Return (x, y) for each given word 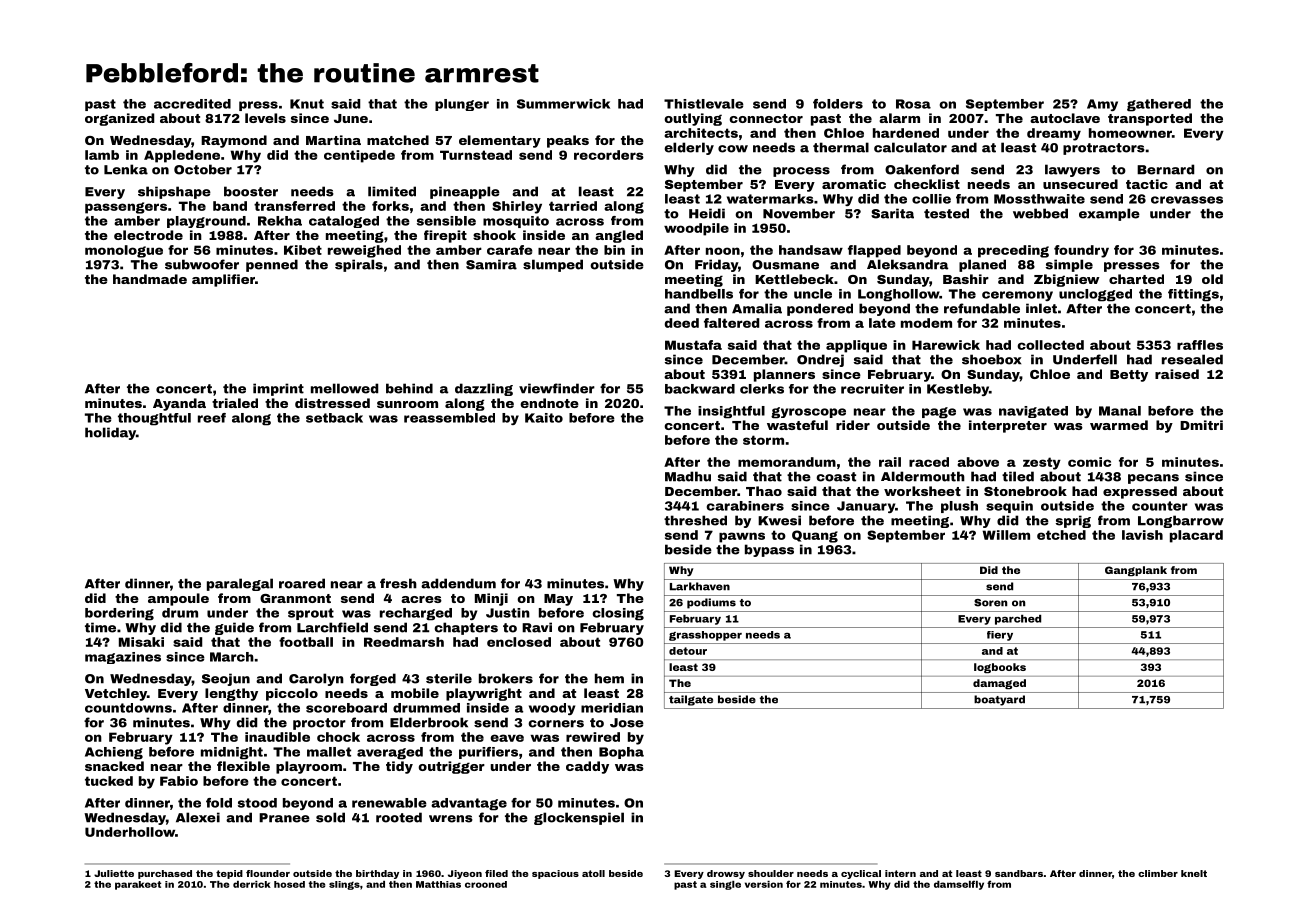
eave (507, 738)
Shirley (517, 207)
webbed (1040, 213)
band (230, 206)
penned (272, 265)
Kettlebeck (794, 279)
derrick (252, 884)
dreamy (1054, 134)
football (306, 642)
